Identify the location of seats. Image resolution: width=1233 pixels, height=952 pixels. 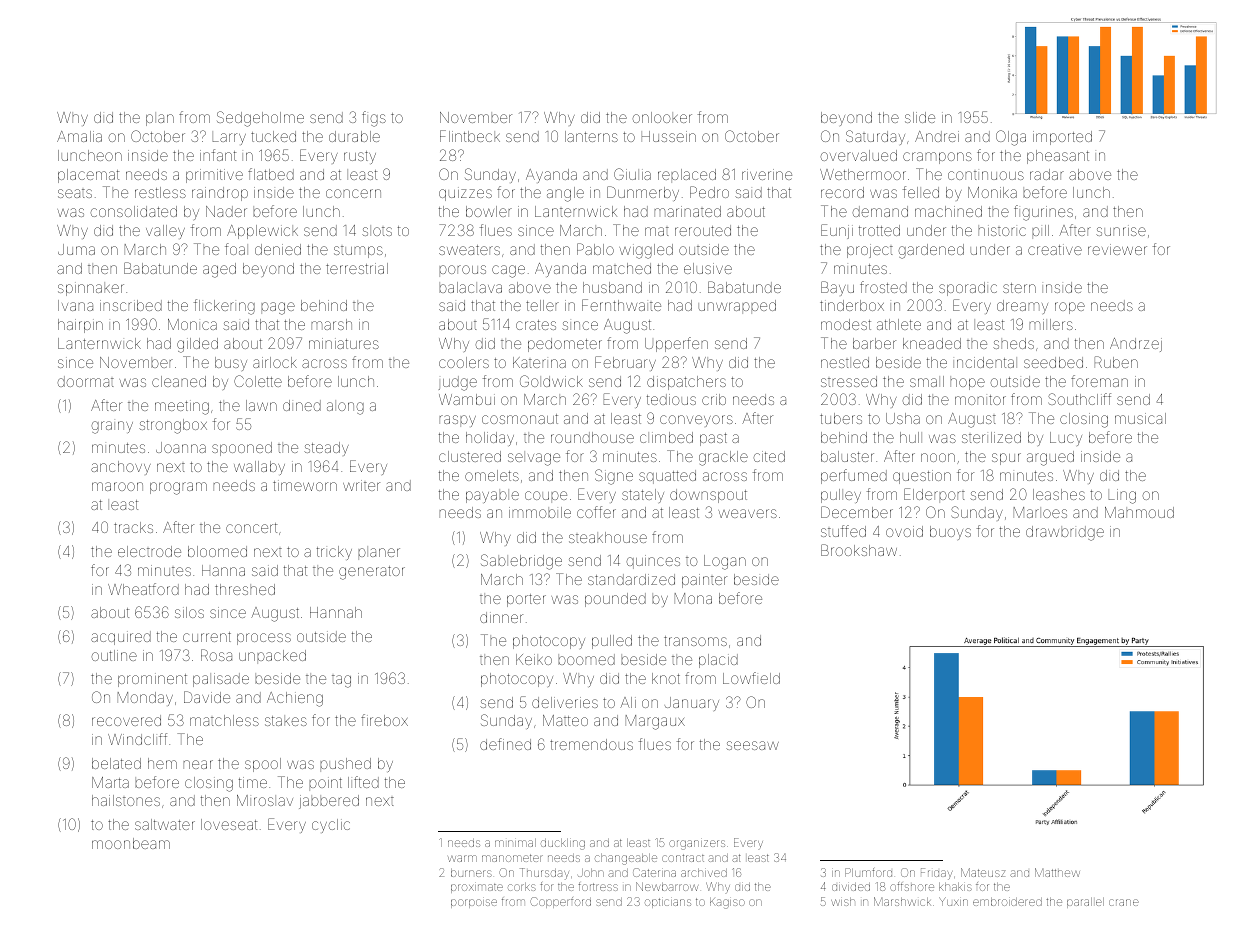
(75, 193).
